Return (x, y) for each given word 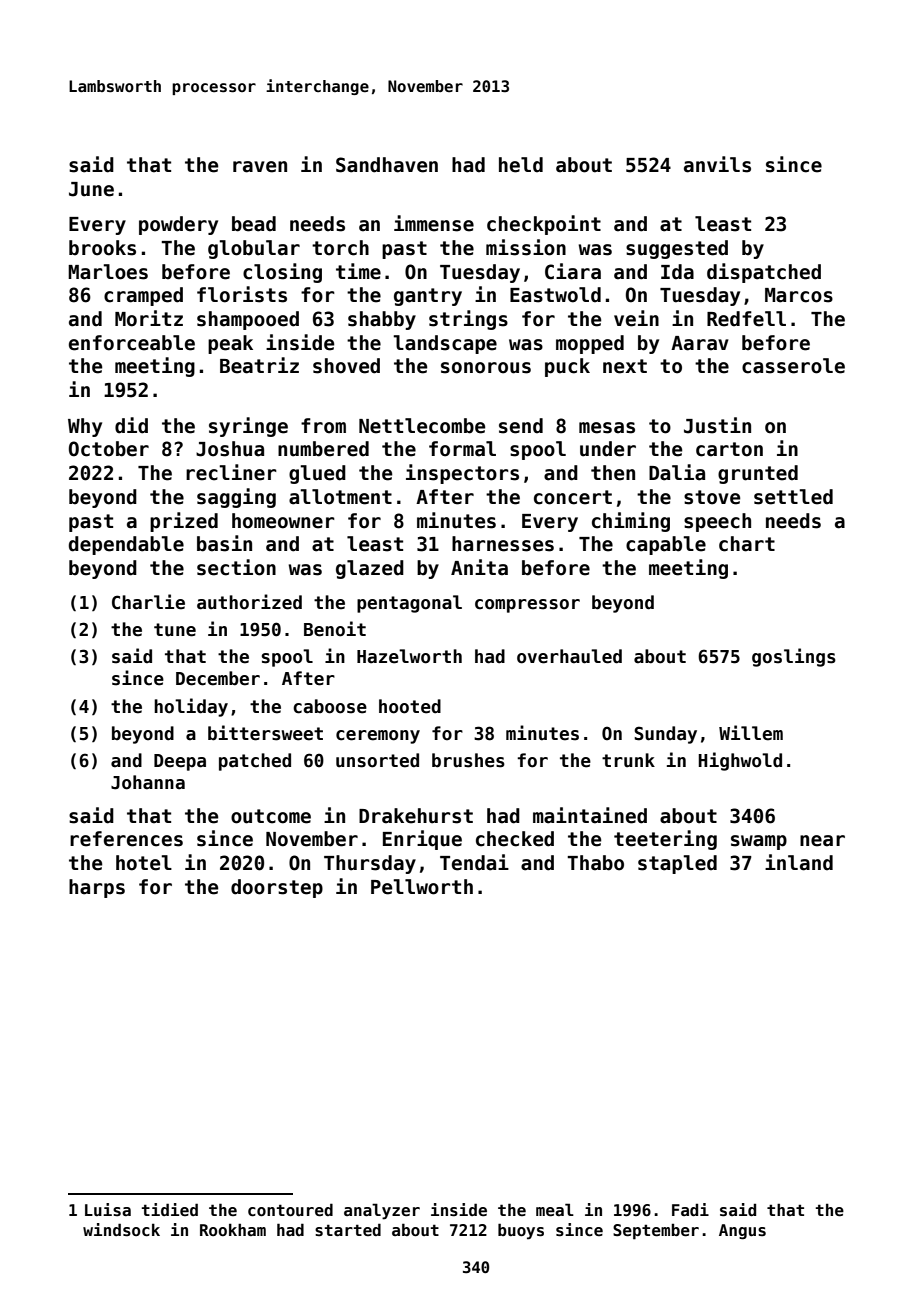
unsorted (377, 760)
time (358, 271)
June (91, 189)
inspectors (462, 474)
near (822, 841)
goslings (794, 657)
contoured (290, 1210)
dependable (126, 545)
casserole (793, 366)
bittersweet (265, 733)
